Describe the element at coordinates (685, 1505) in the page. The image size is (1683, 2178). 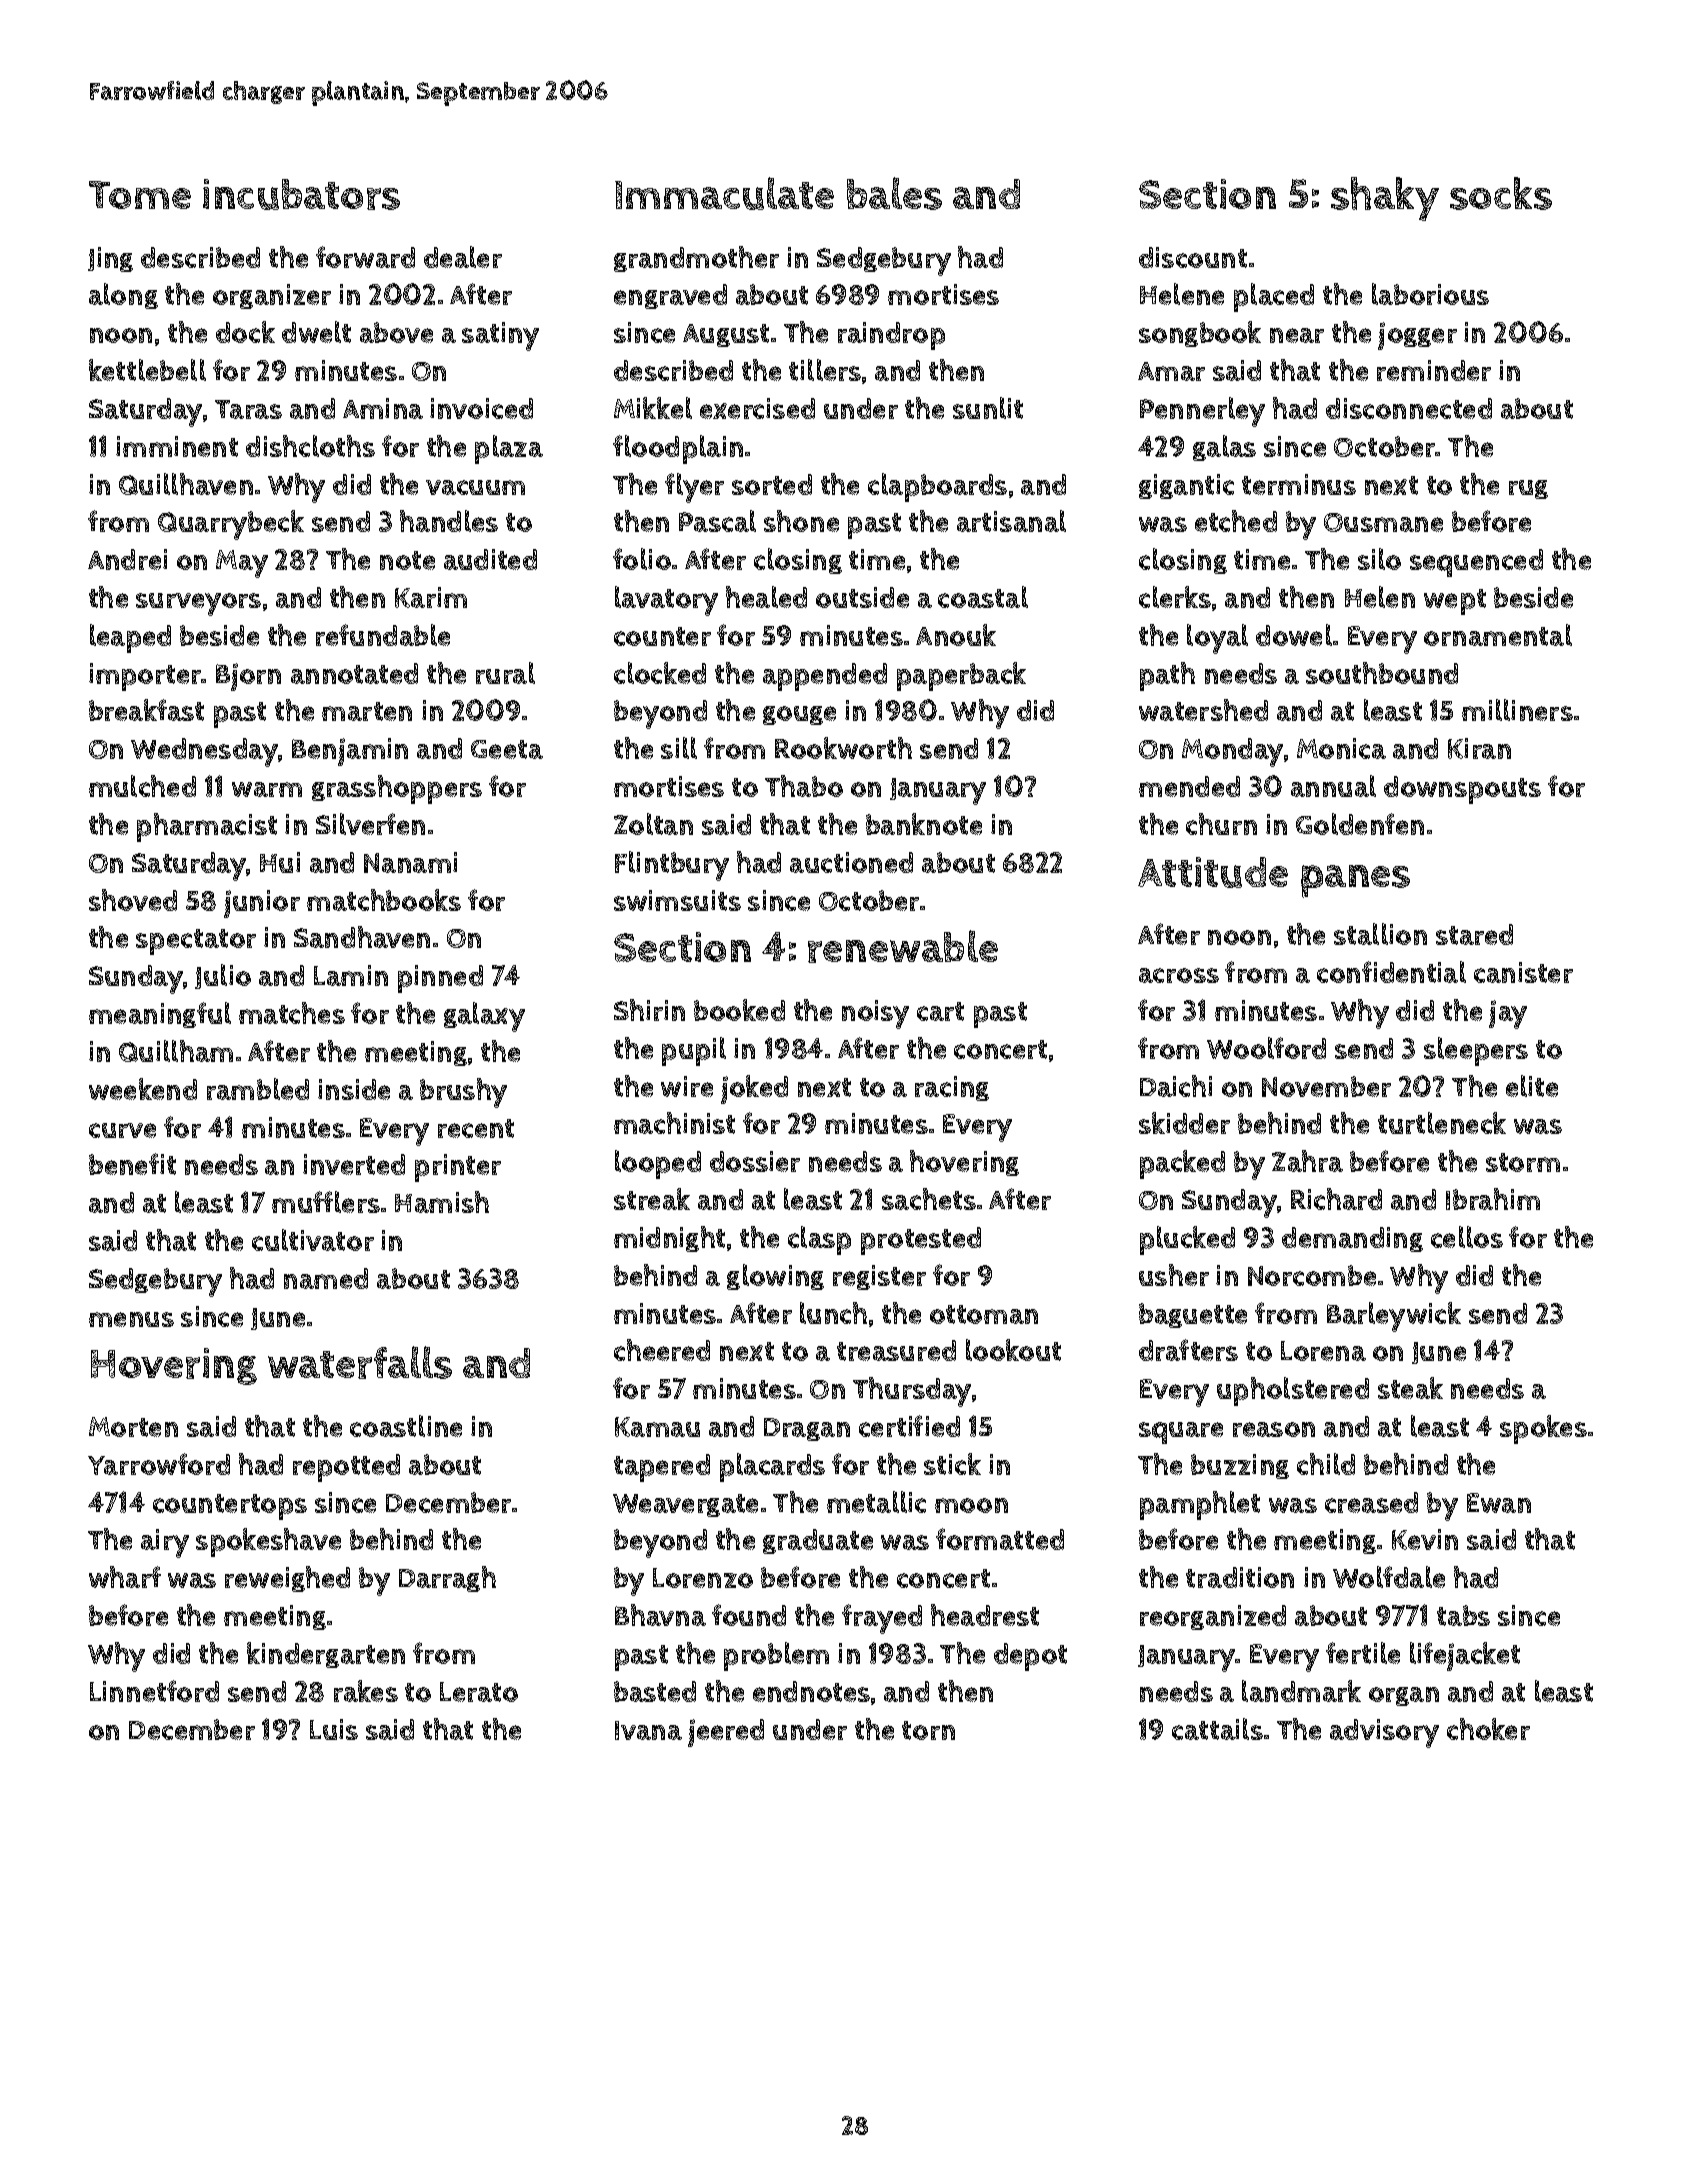
I see `Weavergate` at that location.
